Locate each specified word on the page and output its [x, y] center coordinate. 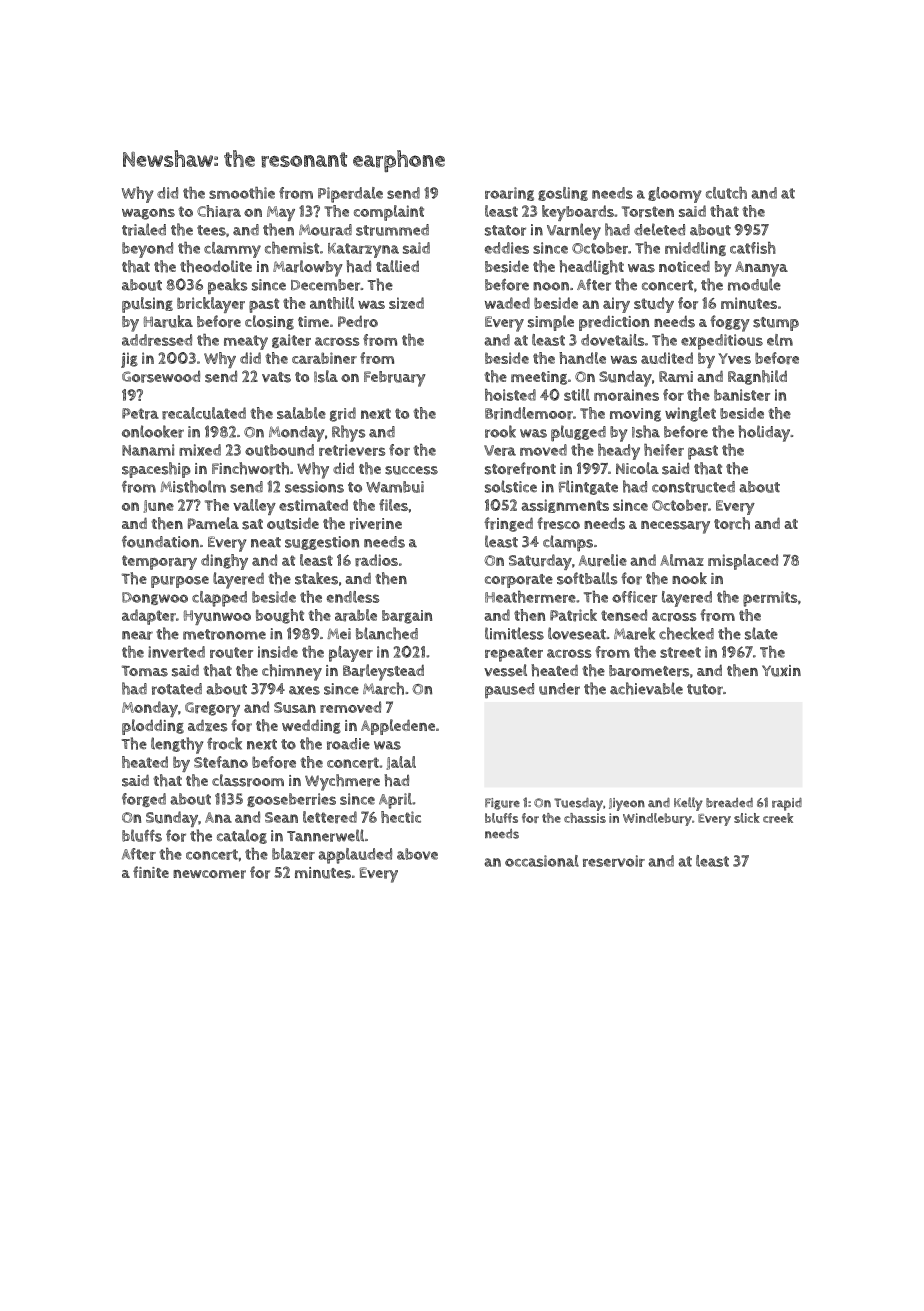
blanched [387, 633]
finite [151, 872]
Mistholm [193, 486]
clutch [726, 193]
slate [761, 633]
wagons [148, 214]
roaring [509, 194]
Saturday [540, 562]
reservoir [614, 861]
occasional [542, 861]
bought [280, 616]
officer [634, 597]
